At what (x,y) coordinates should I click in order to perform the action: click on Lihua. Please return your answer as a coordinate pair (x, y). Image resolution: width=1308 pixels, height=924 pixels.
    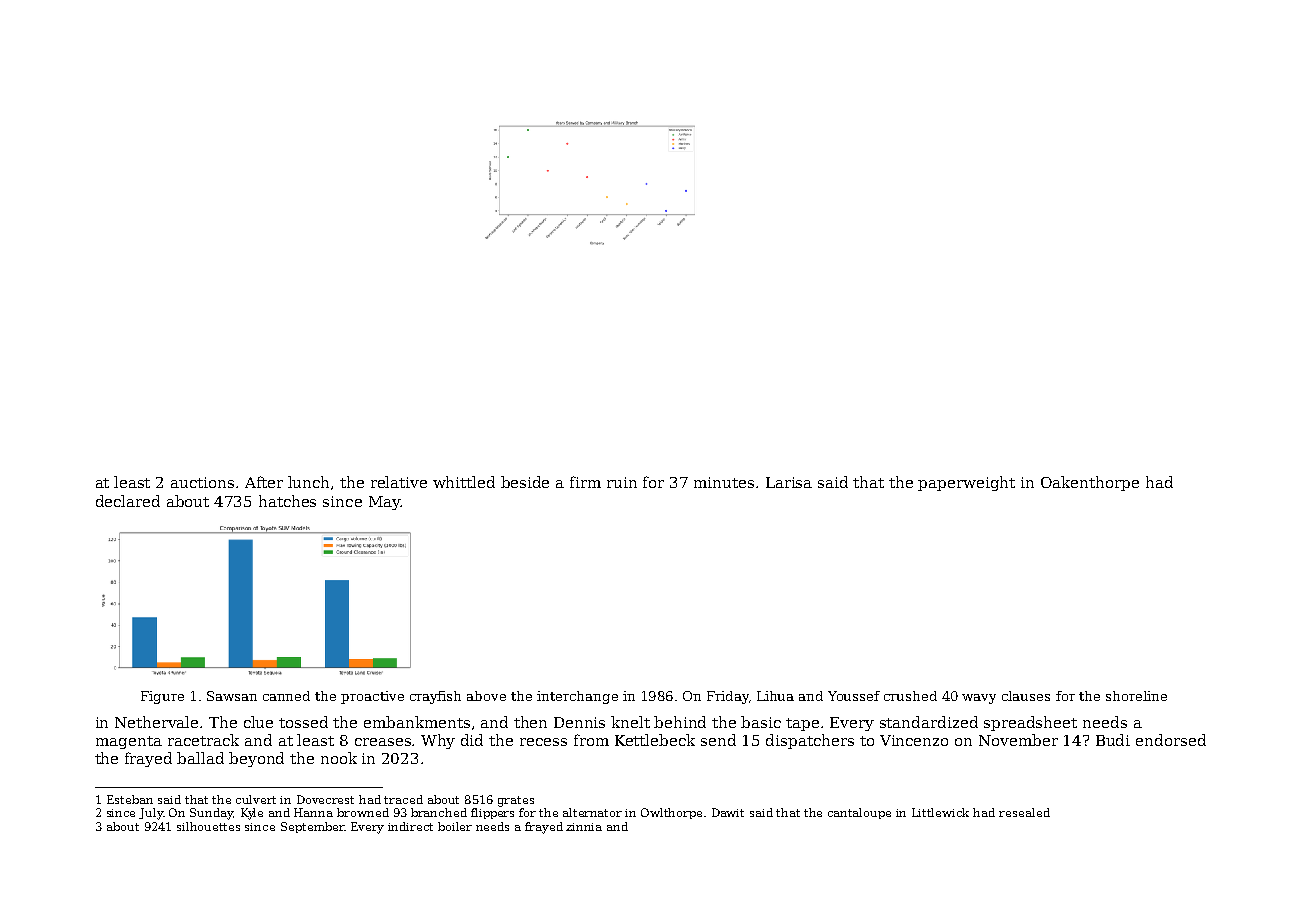
    Looking at the image, I should click on (775, 696).
